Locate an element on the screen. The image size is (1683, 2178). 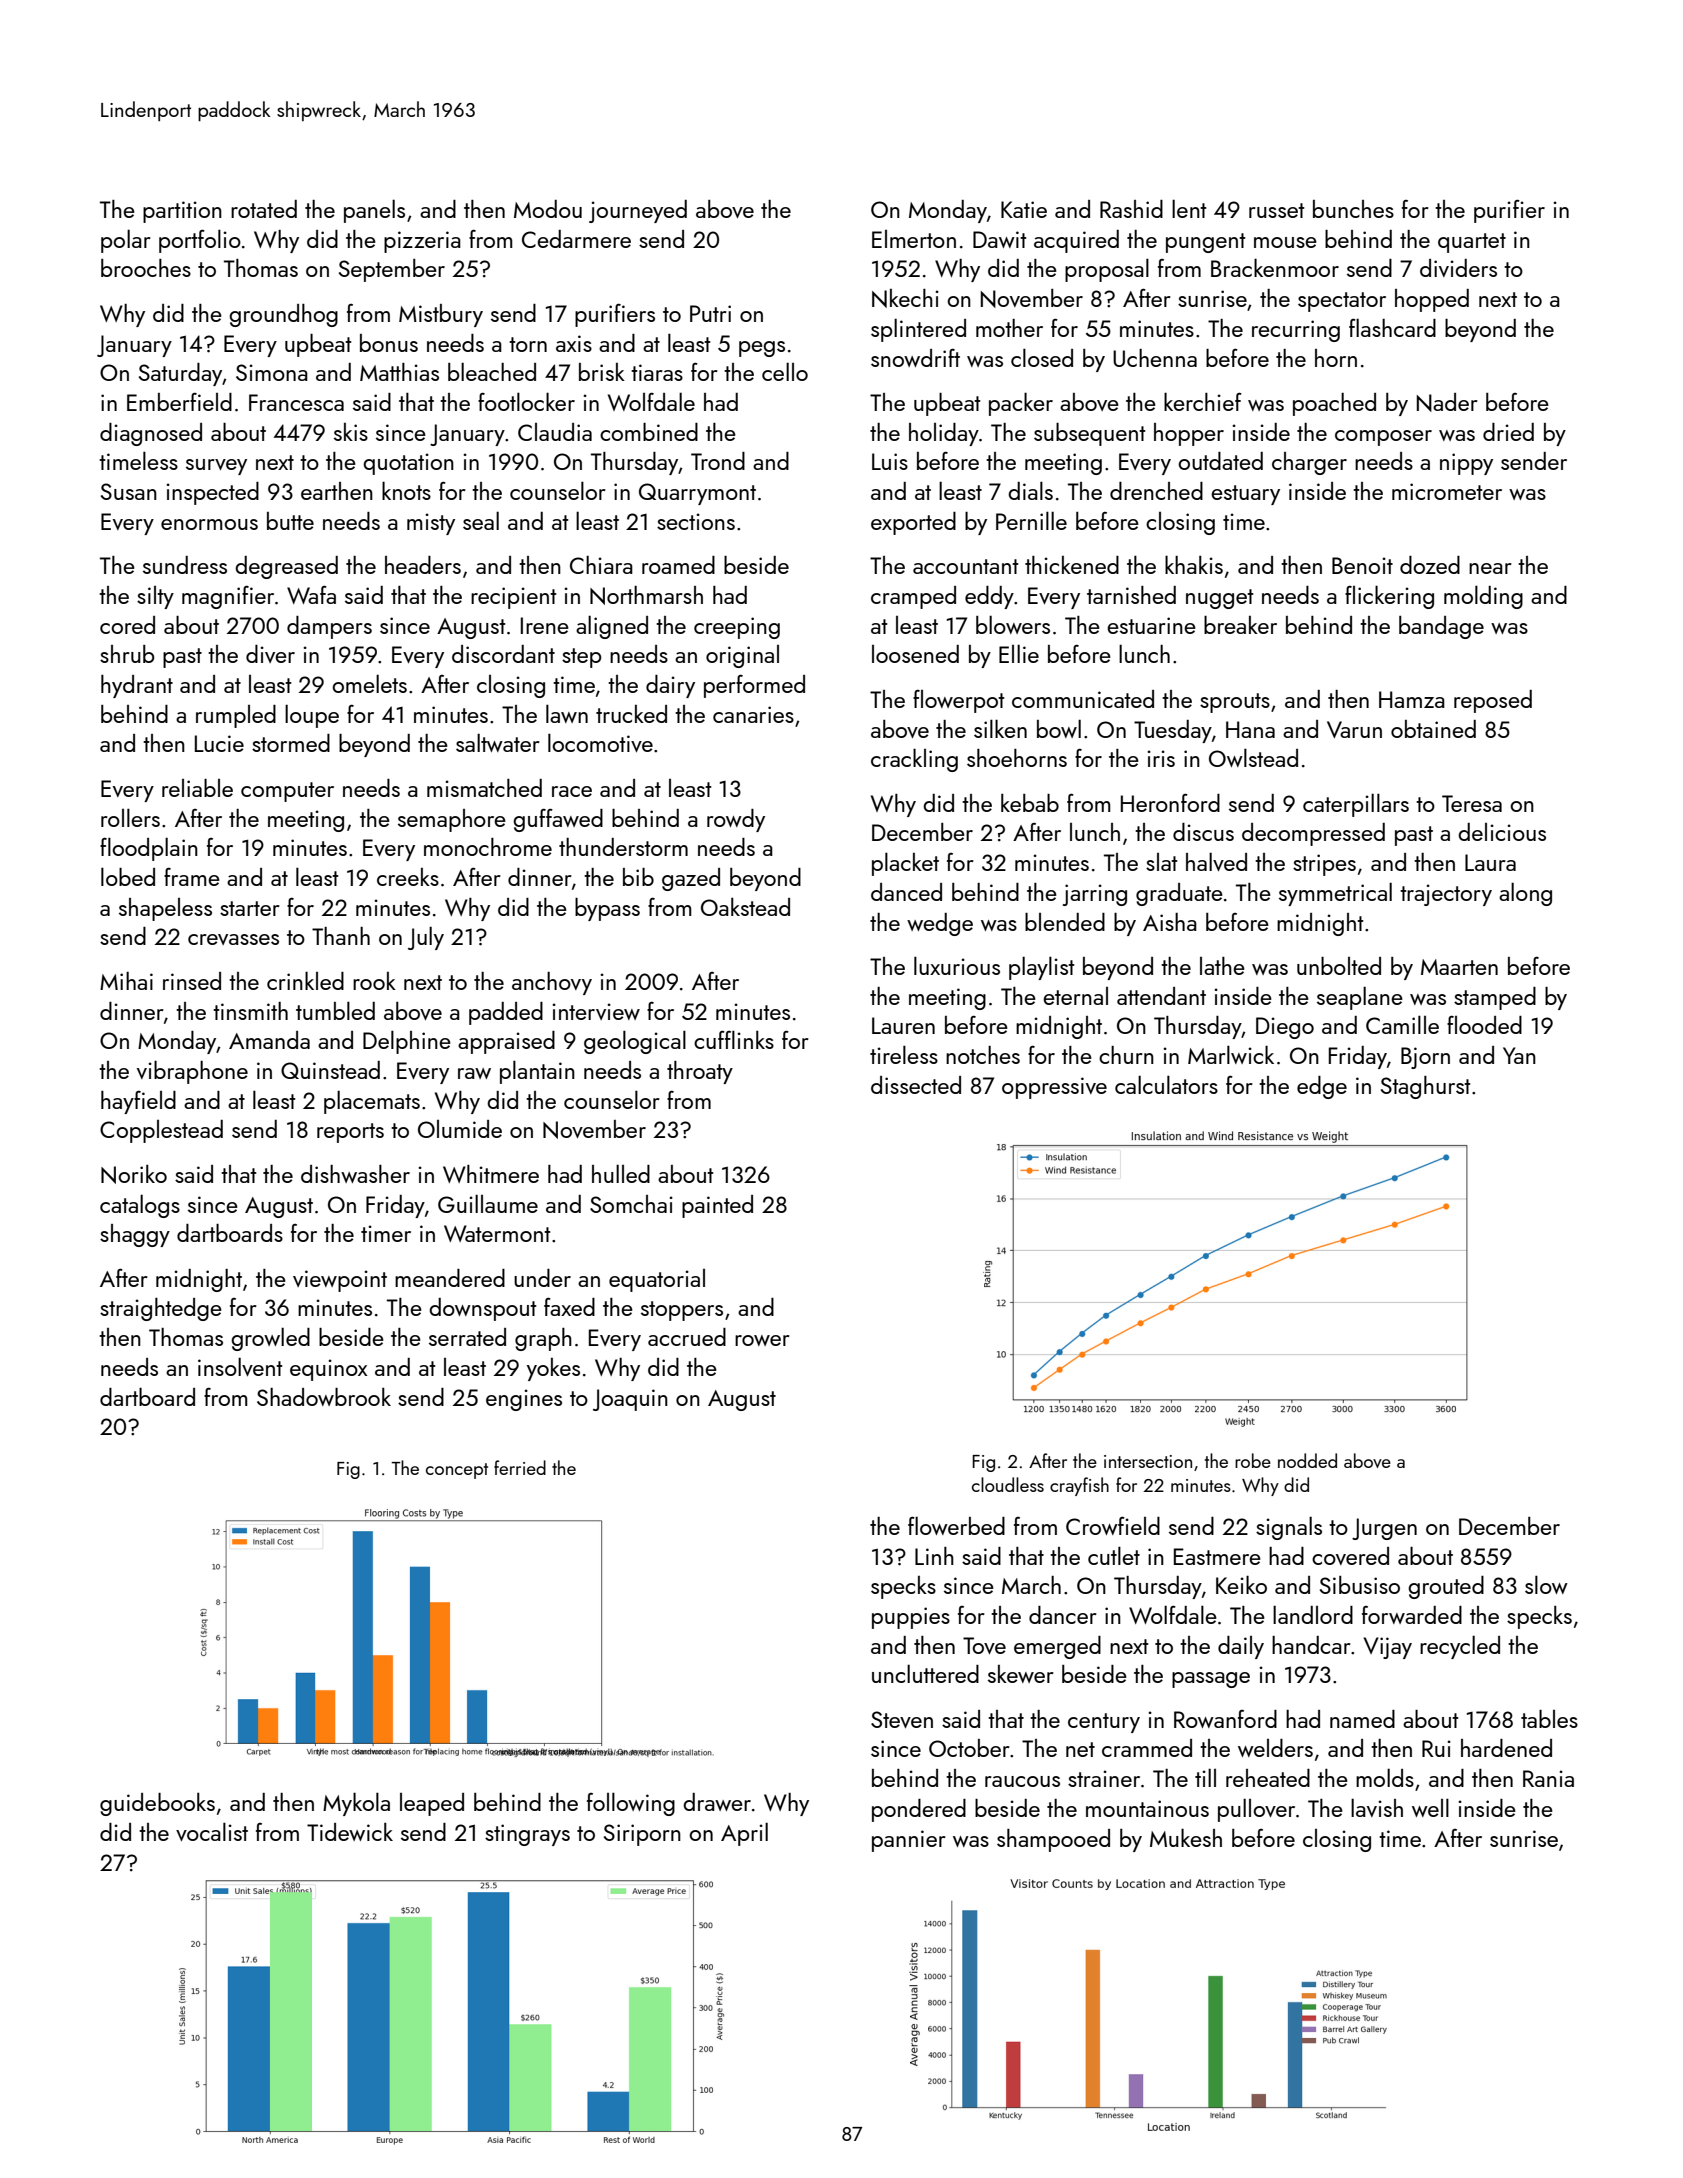
Siriporn is located at coordinates (642, 1835).
